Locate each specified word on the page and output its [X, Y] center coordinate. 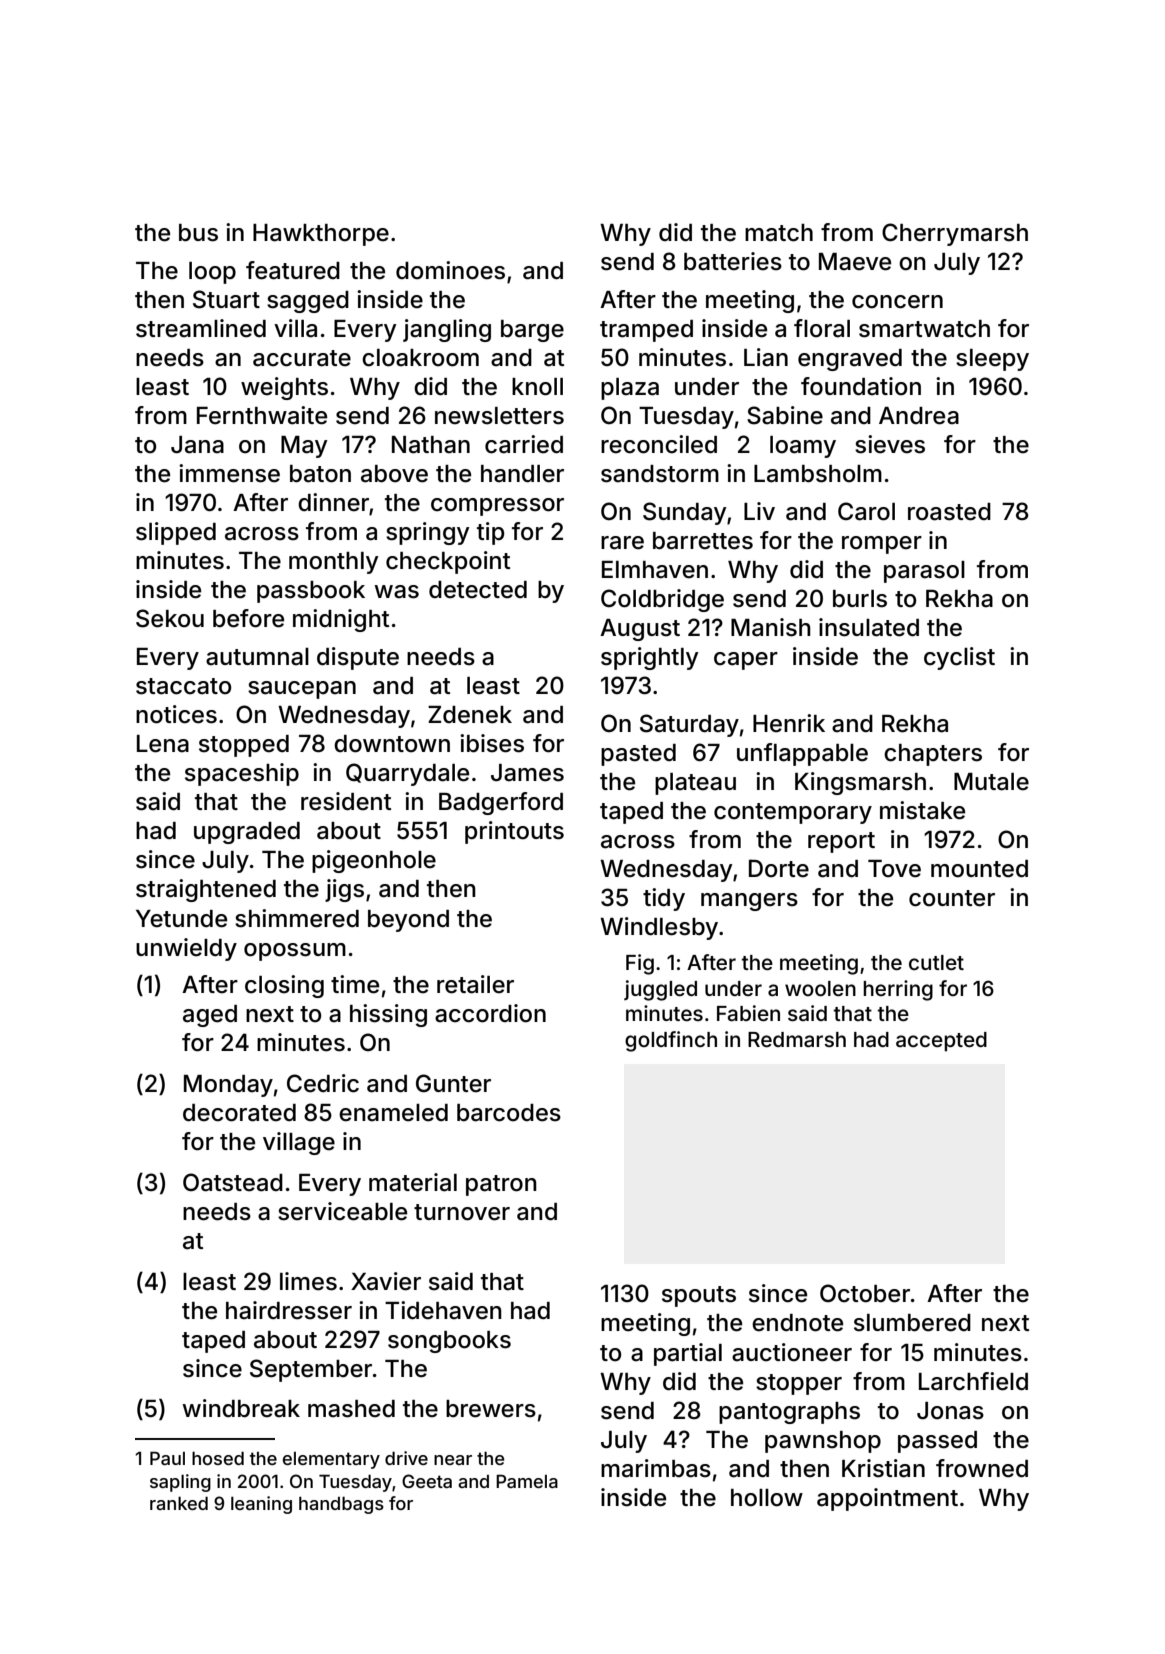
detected [478, 590]
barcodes [509, 1113]
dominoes [450, 270]
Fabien [748, 1013]
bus [198, 233]
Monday [228, 1086]
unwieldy [186, 949]
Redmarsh [797, 1039]
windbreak [241, 1408]
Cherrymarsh [955, 234]
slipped [176, 533]
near [453, 1460]
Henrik [789, 723]
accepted [941, 1042]
